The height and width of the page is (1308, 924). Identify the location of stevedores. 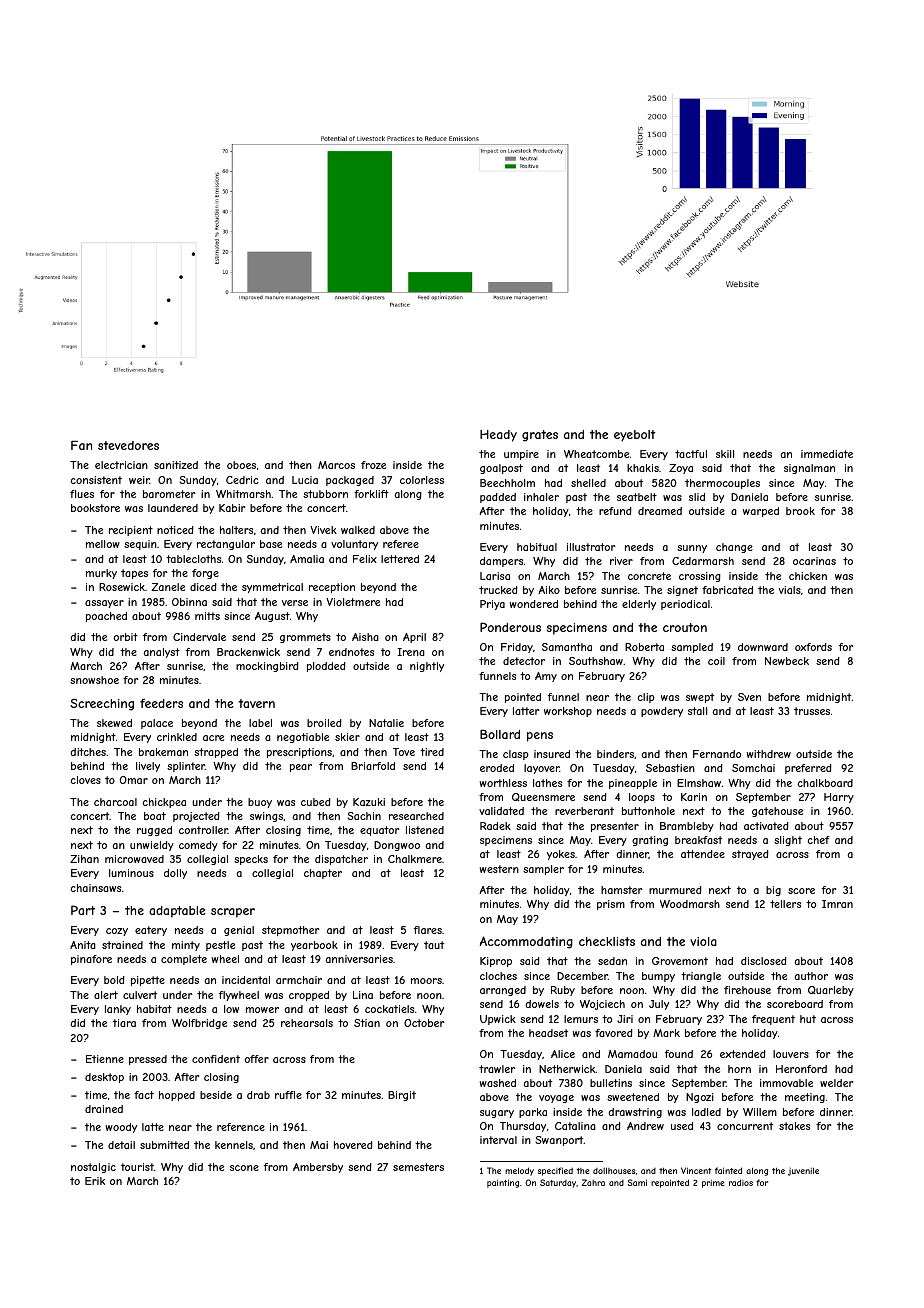
(128, 445).
